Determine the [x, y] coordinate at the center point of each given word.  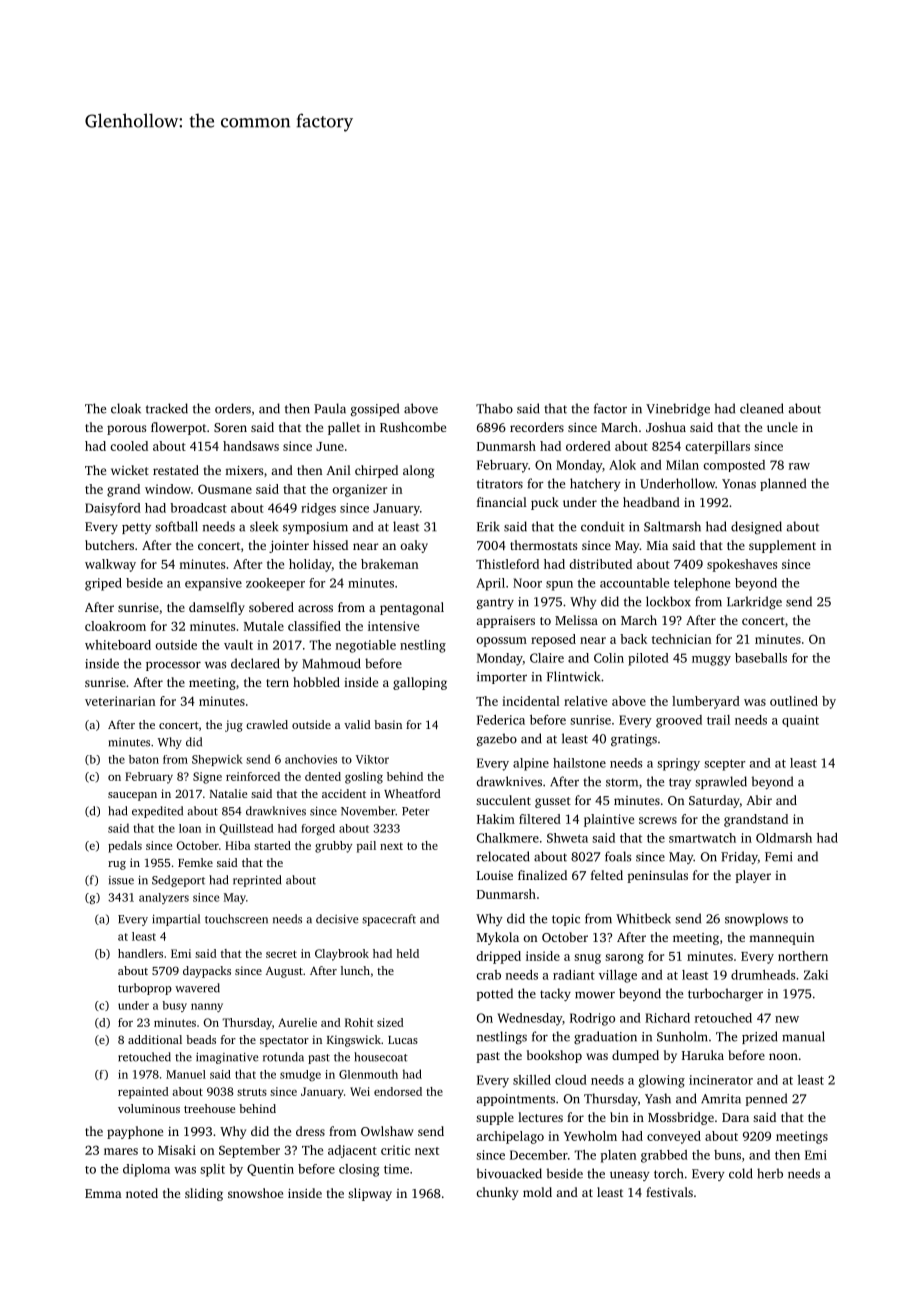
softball [176, 526]
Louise [495, 875]
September [249, 1151]
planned [783, 484]
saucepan [132, 796]
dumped [635, 1056]
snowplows [756, 919]
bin [619, 1117]
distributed [600, 564]
